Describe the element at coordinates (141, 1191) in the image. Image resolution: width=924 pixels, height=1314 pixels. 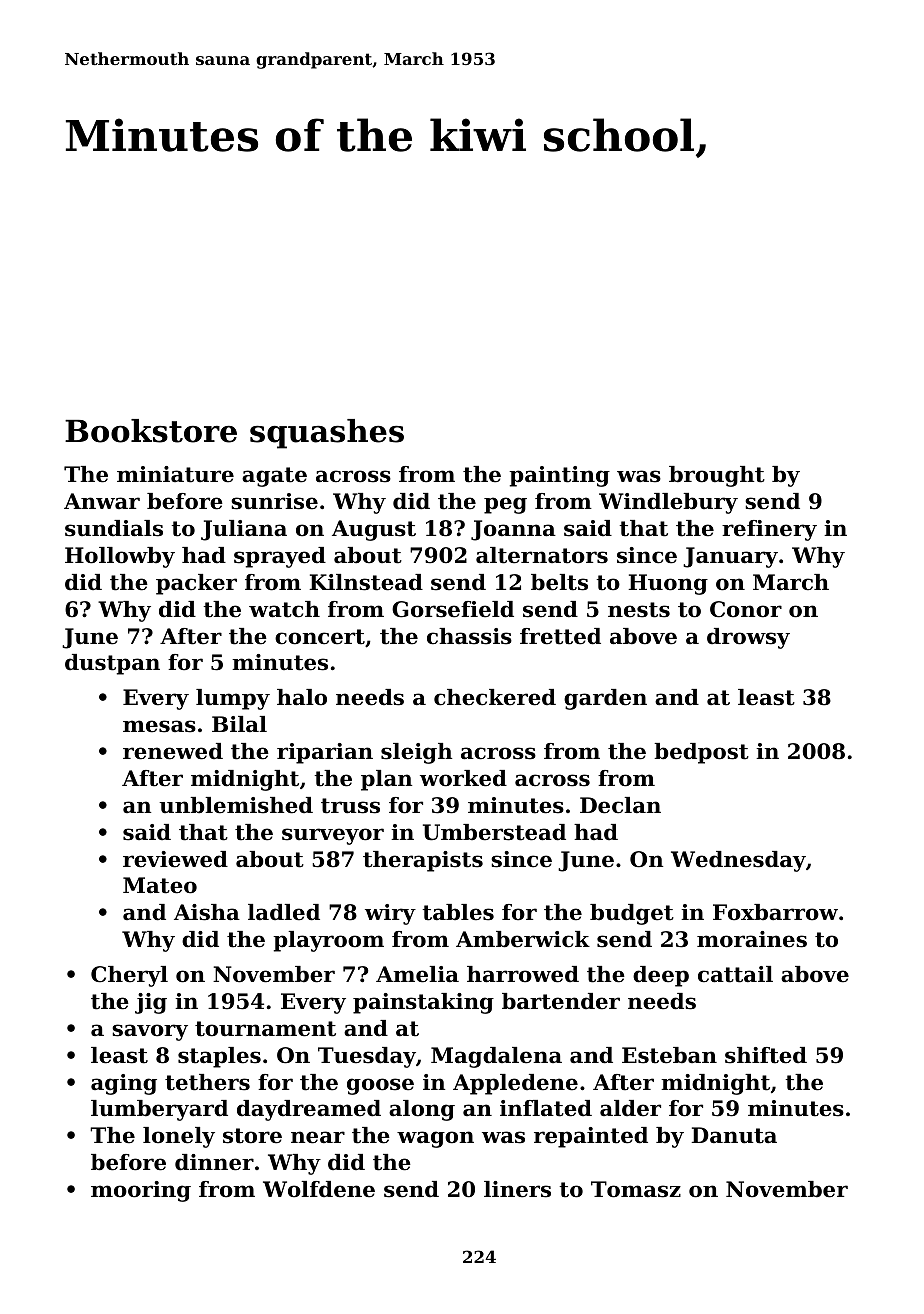
I see `mooring` at that location.
